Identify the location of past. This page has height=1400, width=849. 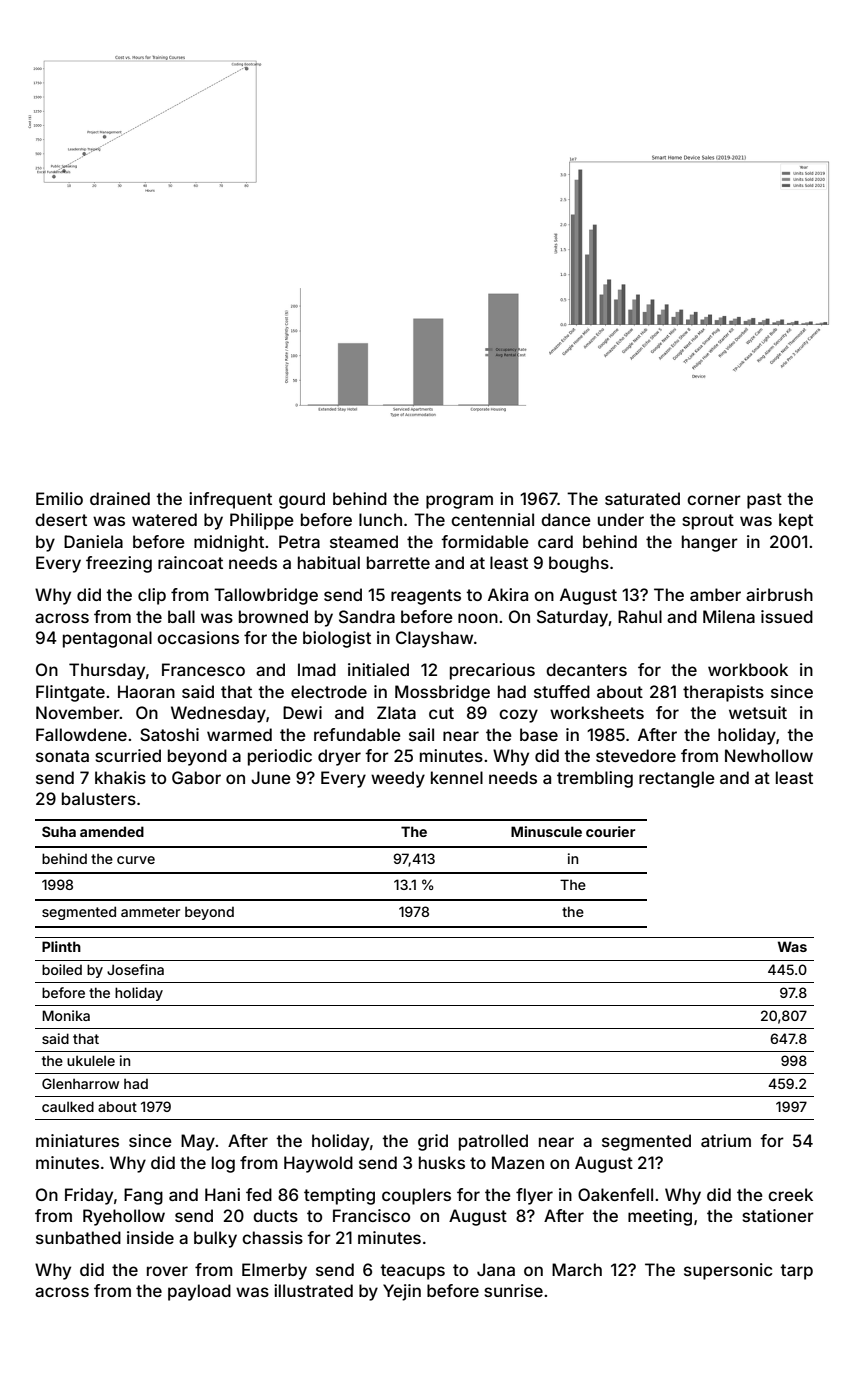
(764, 501).
